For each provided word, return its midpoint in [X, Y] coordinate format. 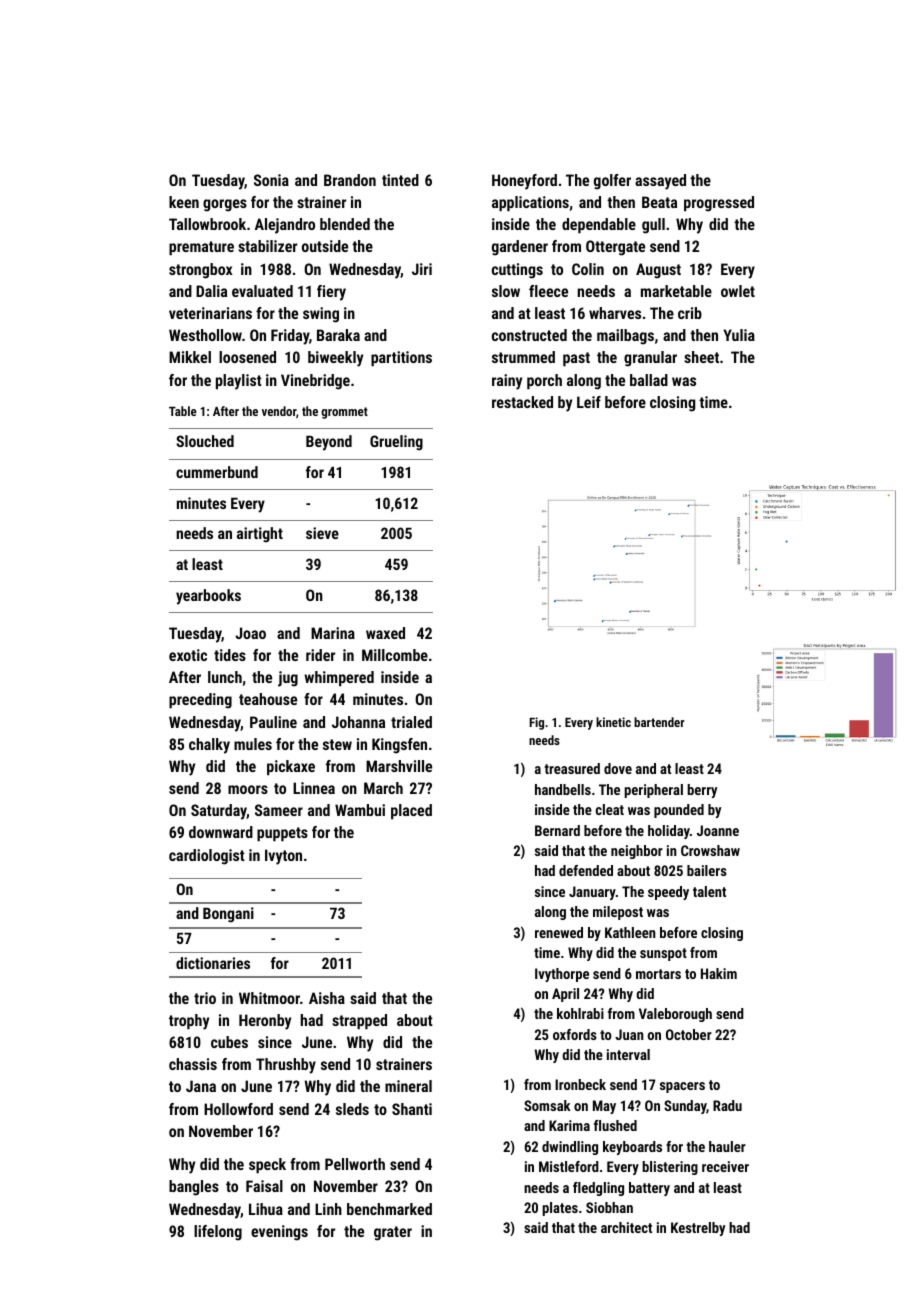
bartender [659, 722]
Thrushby [286, 1066]
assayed [660, 182]
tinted [400, 180]
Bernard [557, 830]
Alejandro [285, 226]
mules [253, 744]
